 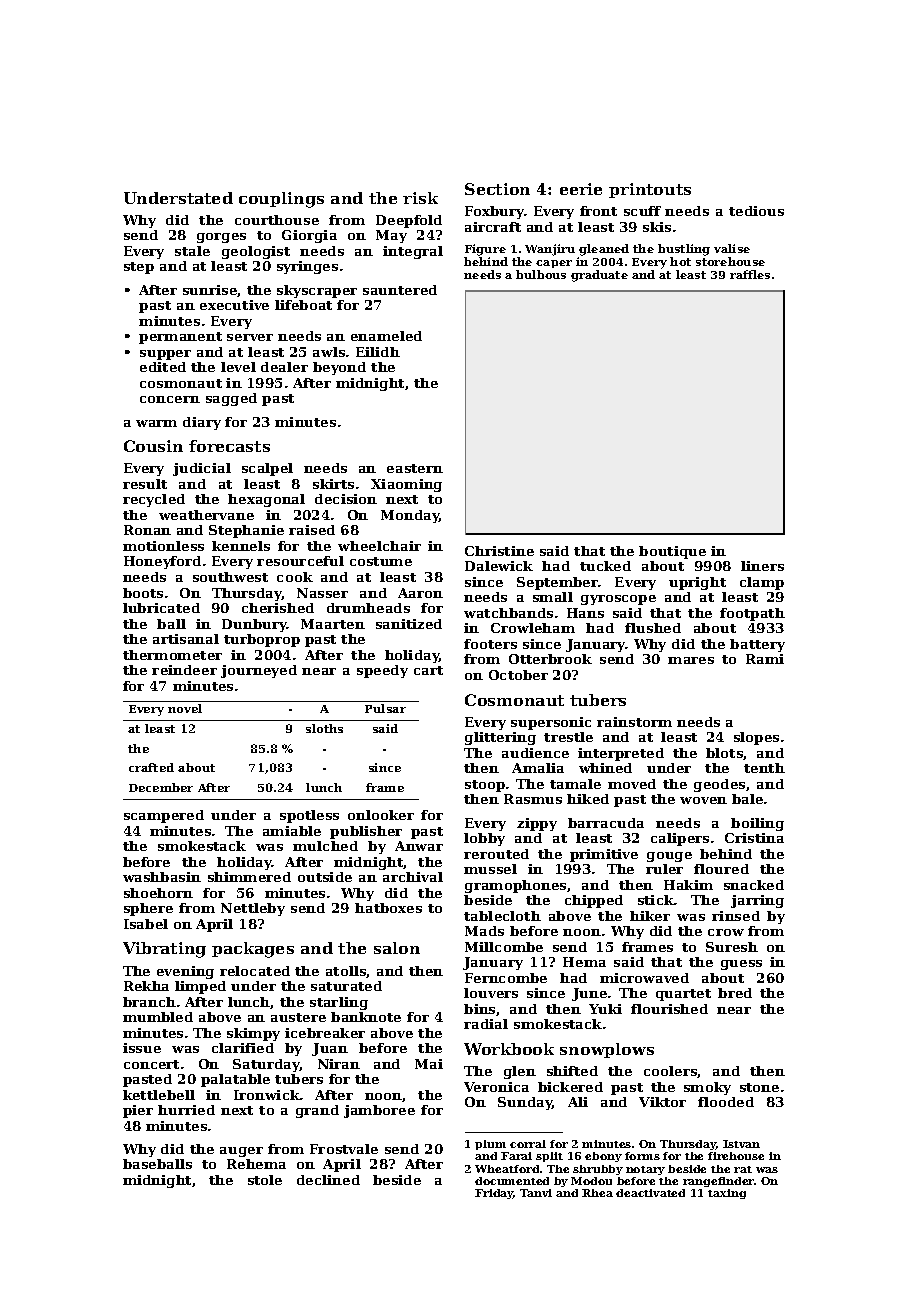 What do you see at coordinates (500, 738) in the document?
I see `glittering` at bounding box center [500, 738].
